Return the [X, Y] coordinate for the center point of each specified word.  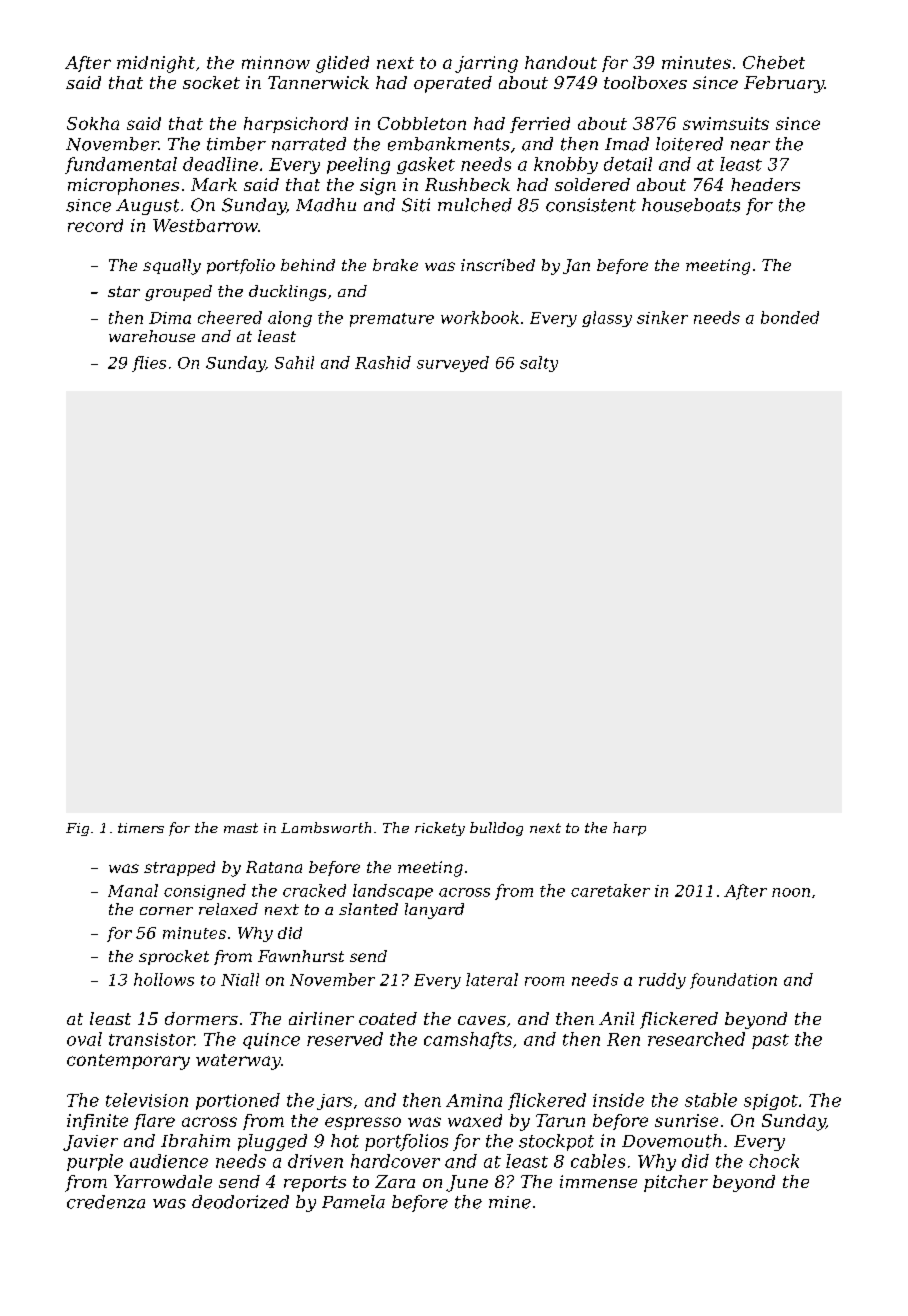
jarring [486, 64]
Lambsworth [326, 827]
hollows [164, 979]
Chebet [774, 62]
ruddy [662, 981]
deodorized [240, 1202]
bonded [790, 317]
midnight [156, 64]
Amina [474, 1100]
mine [510, 1202]
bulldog [496, 829]
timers [141, 828]
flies [149, 364]
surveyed [453, 364]
